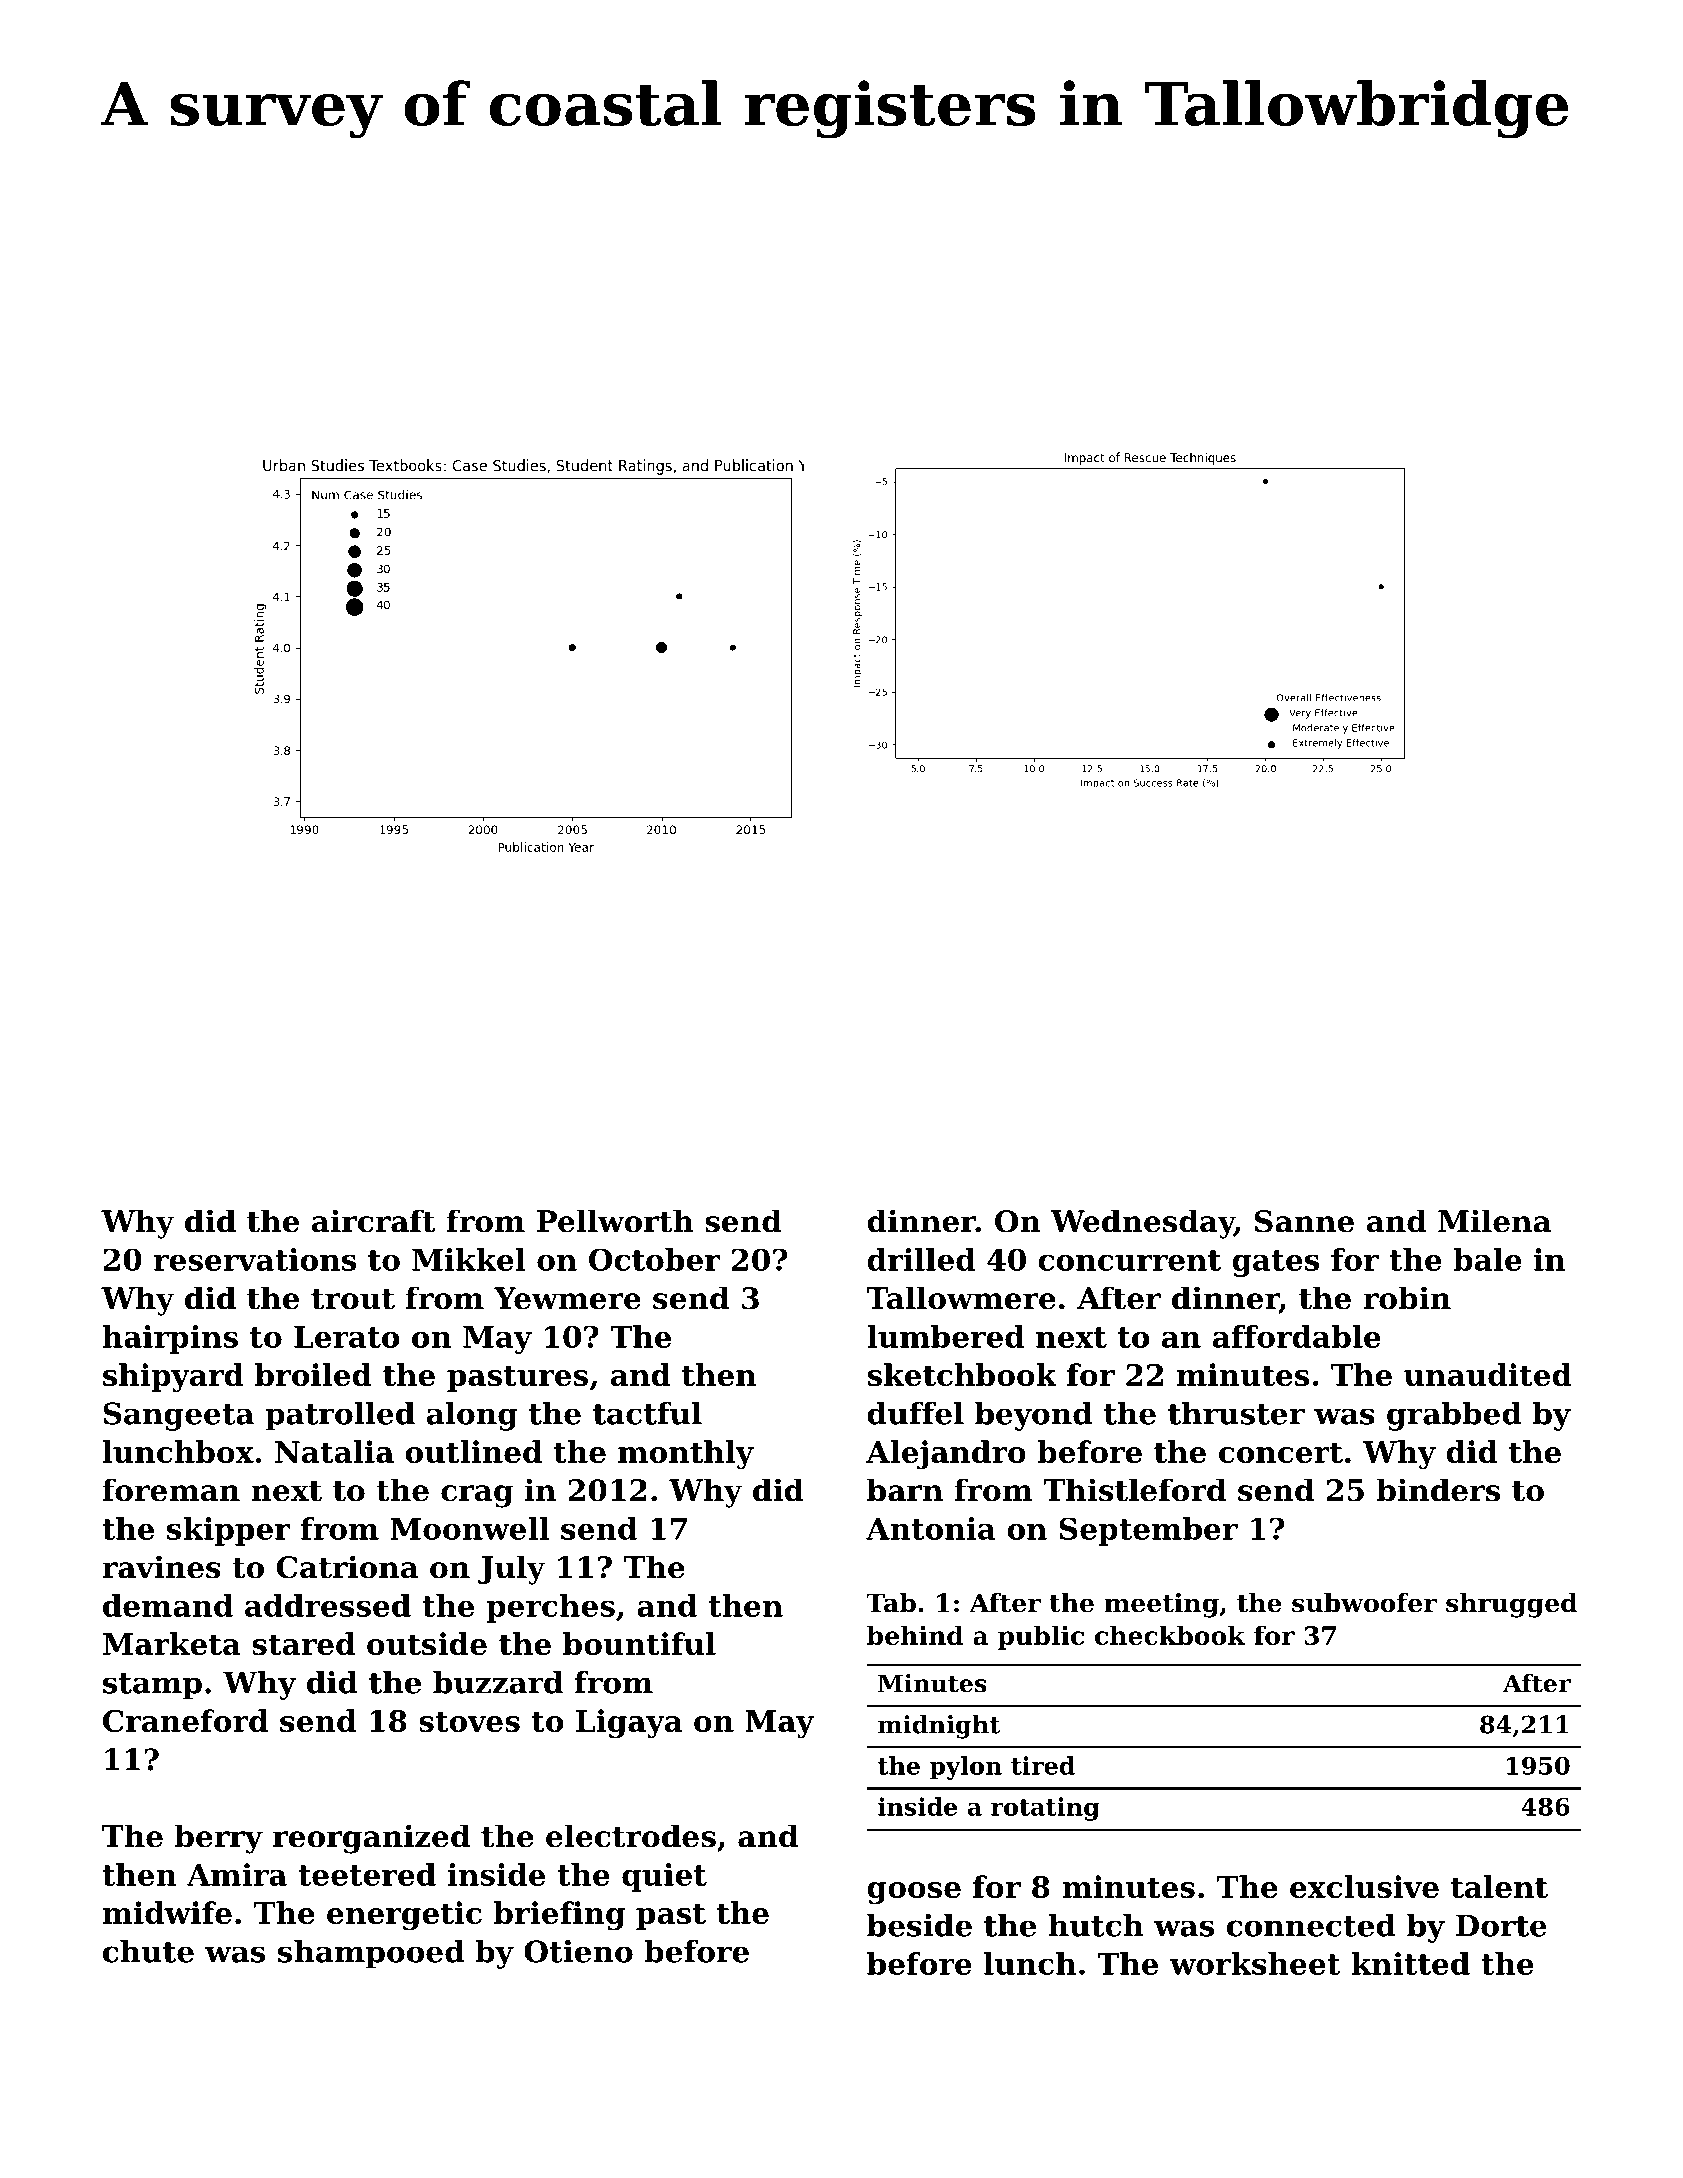 The image size is (1683, 2178). What do you see at coordinates (1494, 1221) in the image?
I see `Milena` at bounding box center [1494, 1221].
